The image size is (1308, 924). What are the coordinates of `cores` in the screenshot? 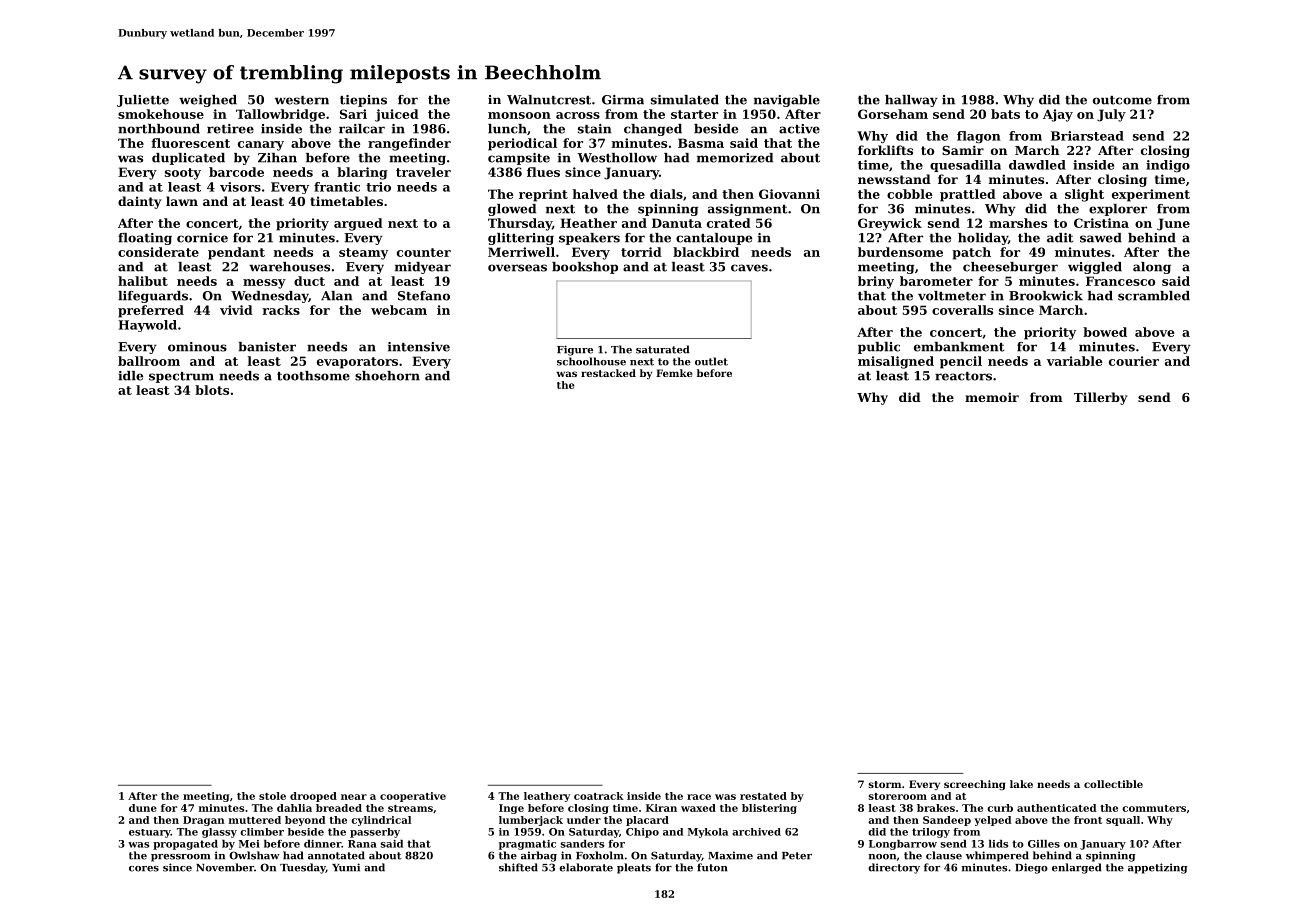 It's located at (144, 869).
